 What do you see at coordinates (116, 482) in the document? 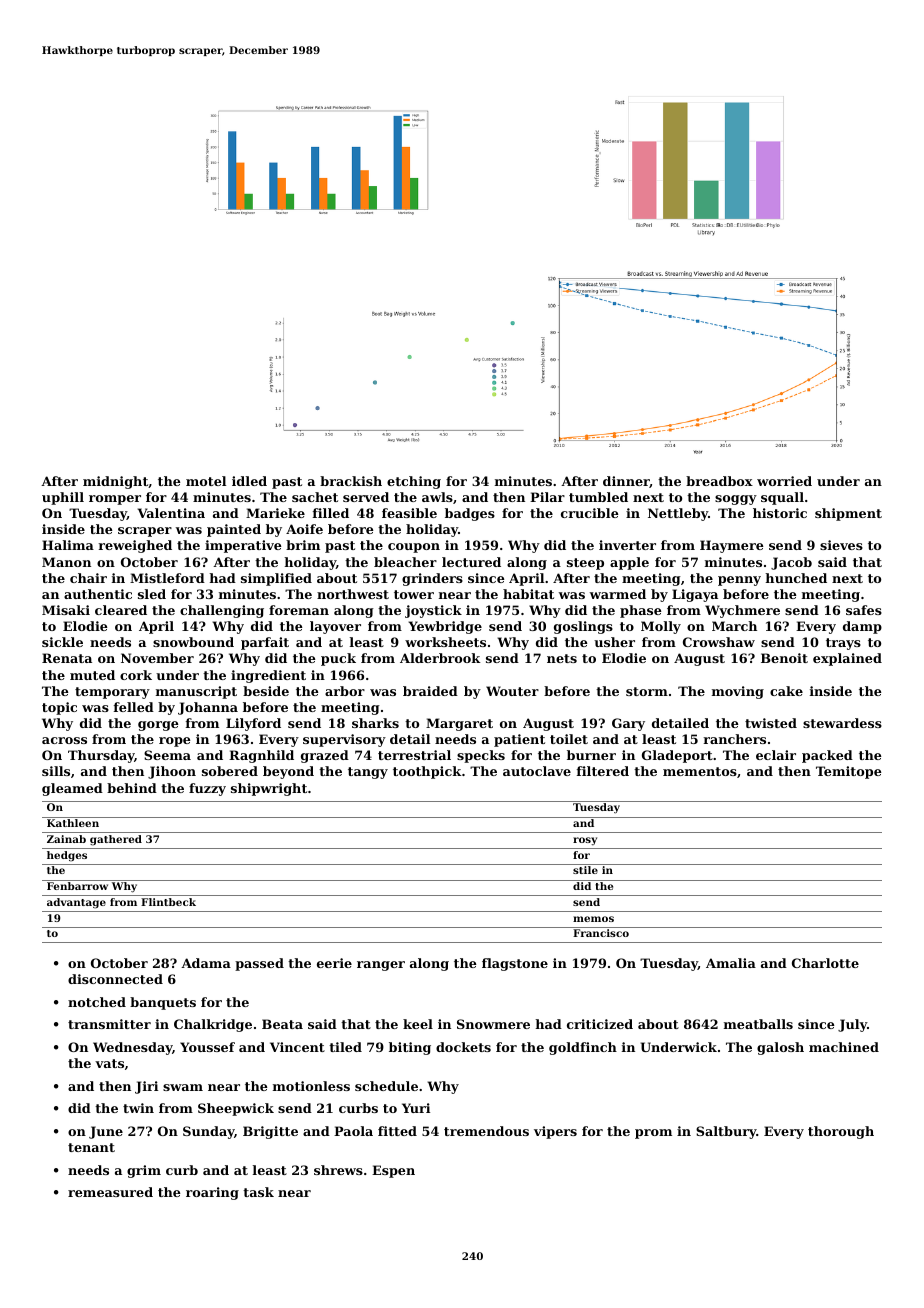
I see `midnight` at bounding box center [116, 482].
